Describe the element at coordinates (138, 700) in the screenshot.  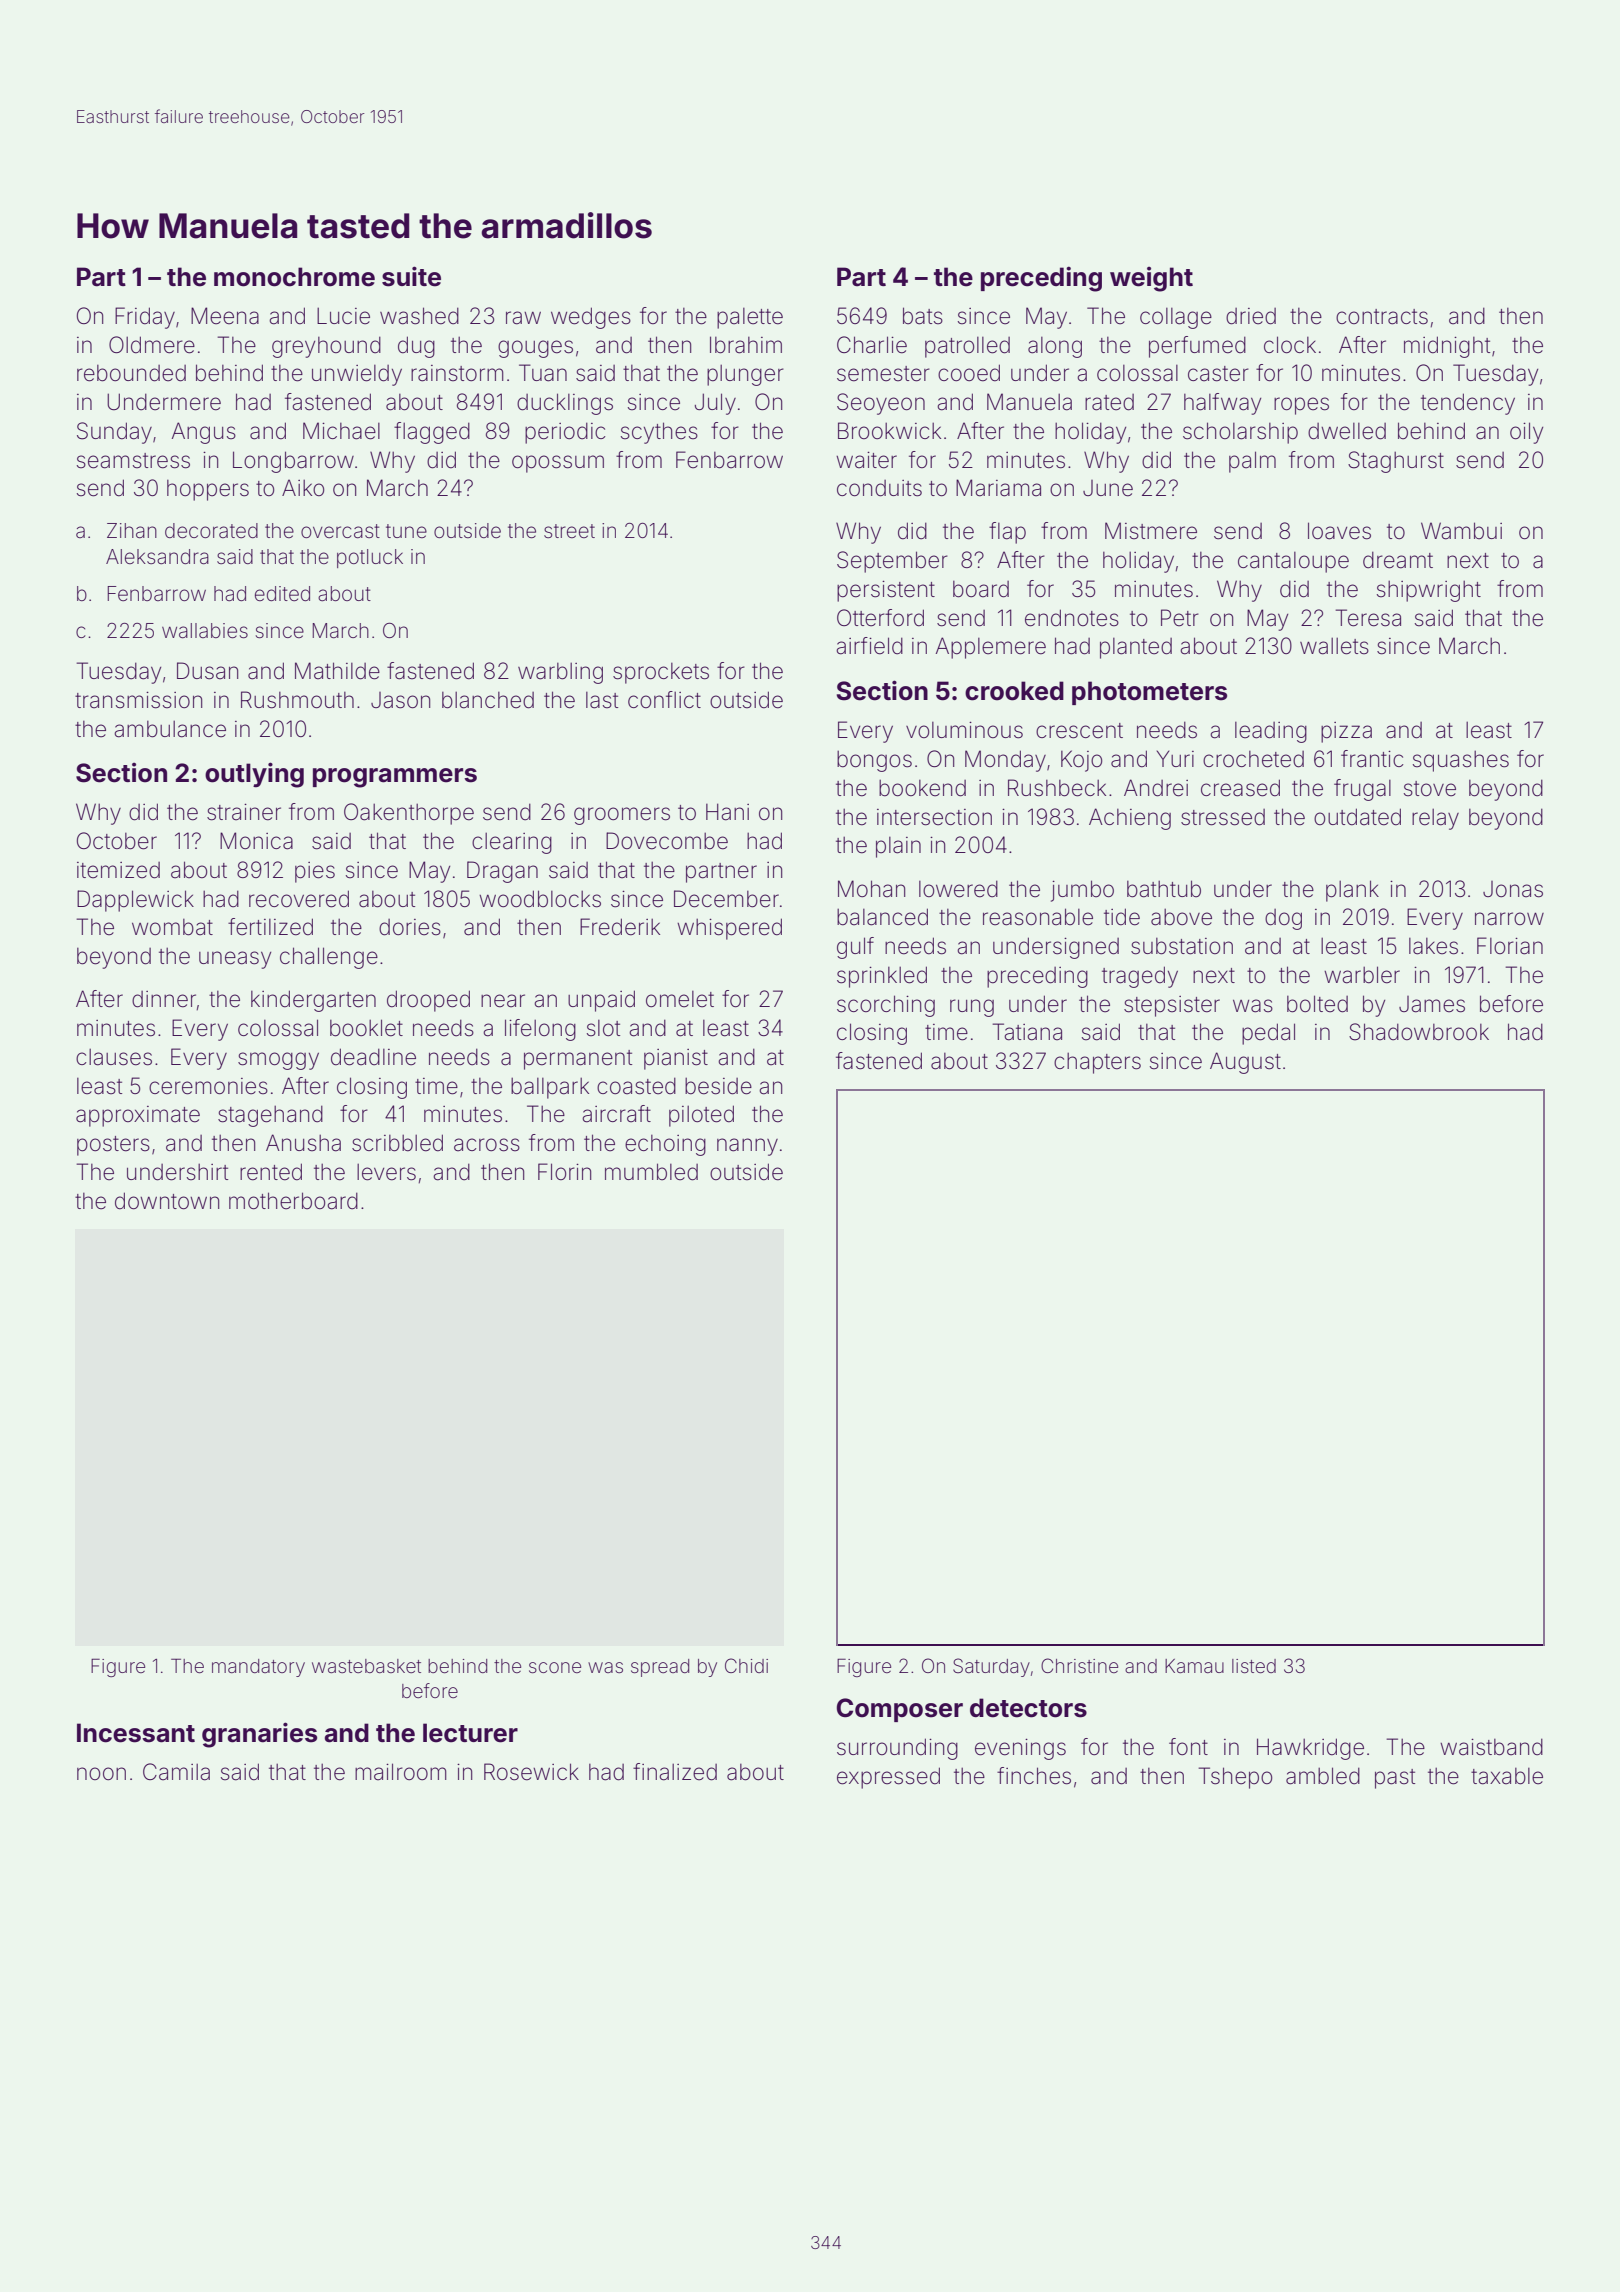
I see `transmission` at that location.
